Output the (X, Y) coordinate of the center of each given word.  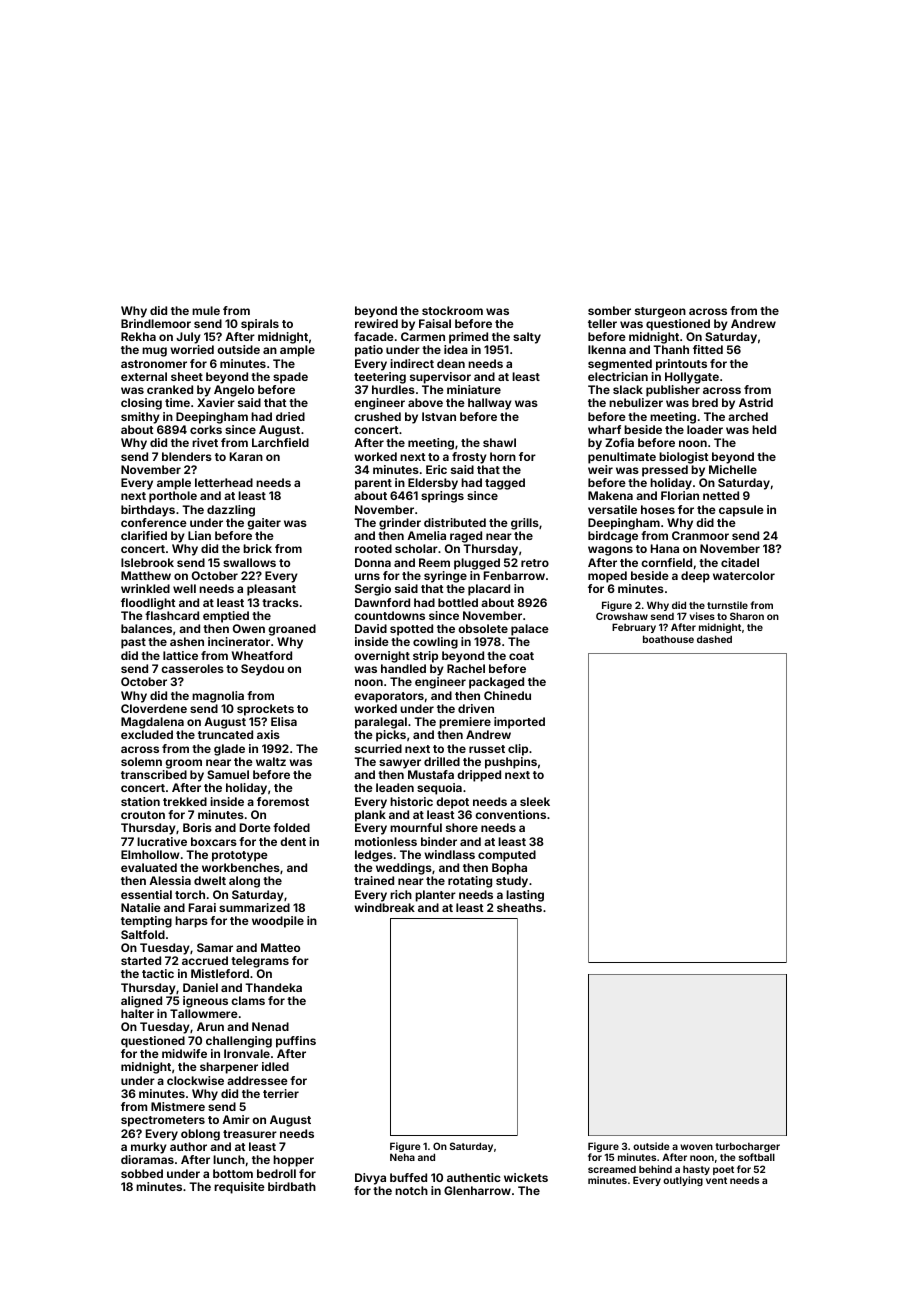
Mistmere (178, 1106)
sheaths (519, 907)
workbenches (241, 867)
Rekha (138, 336)
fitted (708, 349)
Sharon (747, 616)
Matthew (146, 575)
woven (696, 1147)
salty (527, 338)
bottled (458, 602)
